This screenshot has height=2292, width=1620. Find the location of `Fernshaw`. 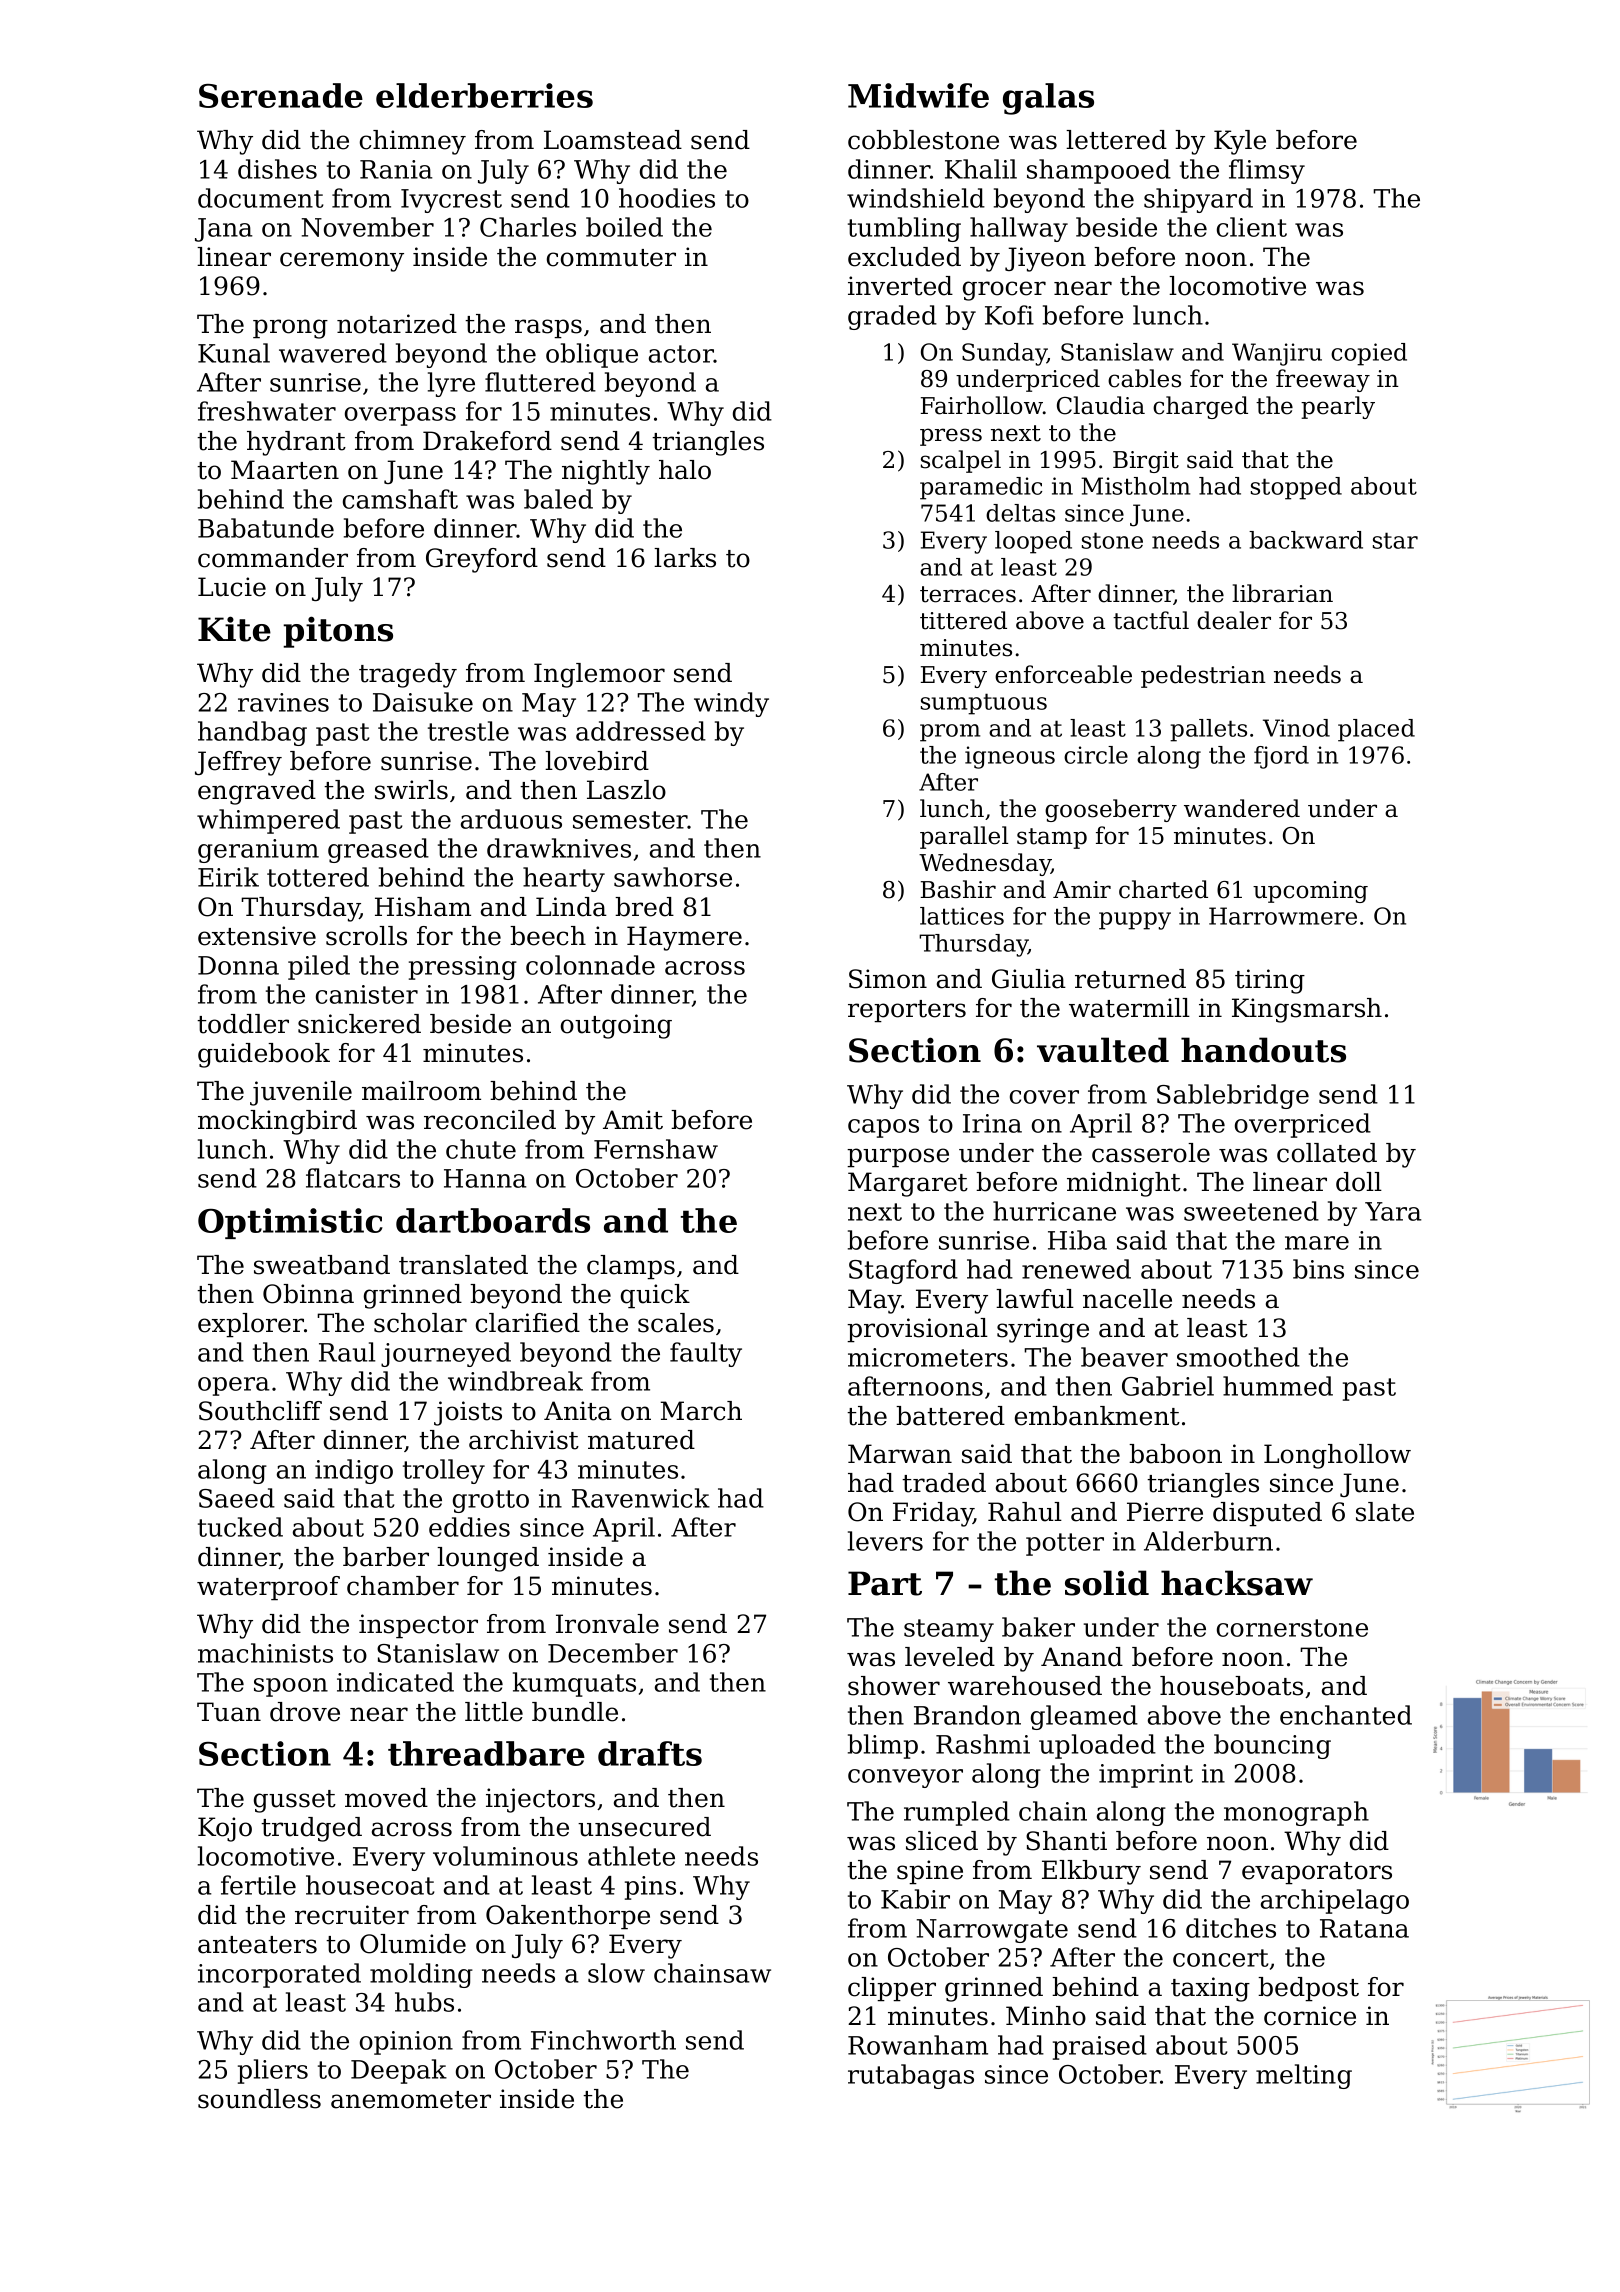

Fernshaw is located at coordinates (656, 1149).
